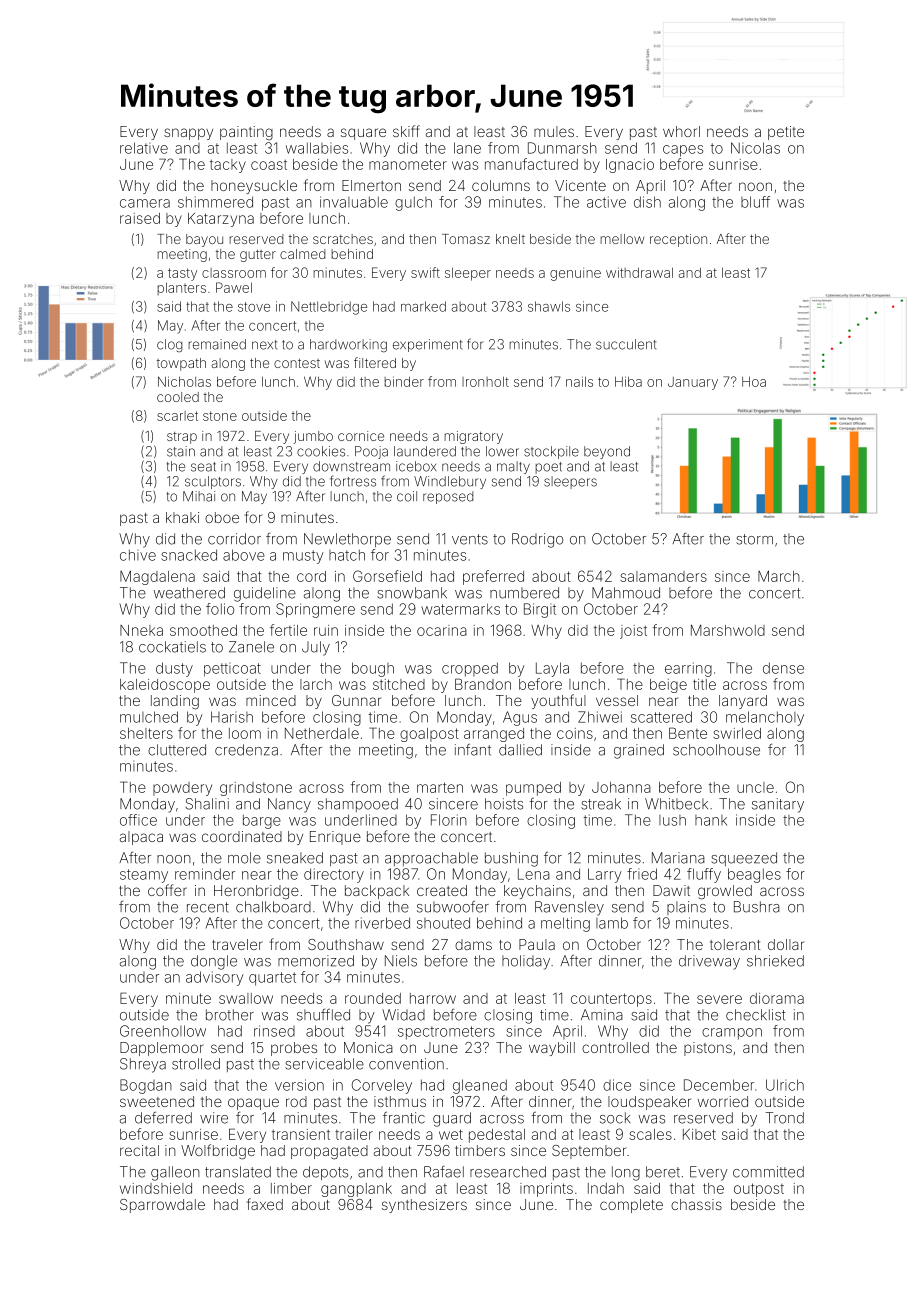 The height and width of the page is (1308, 924). Describe the element at coordinates (188, 134) in the page. I see `snappy` at that location.
